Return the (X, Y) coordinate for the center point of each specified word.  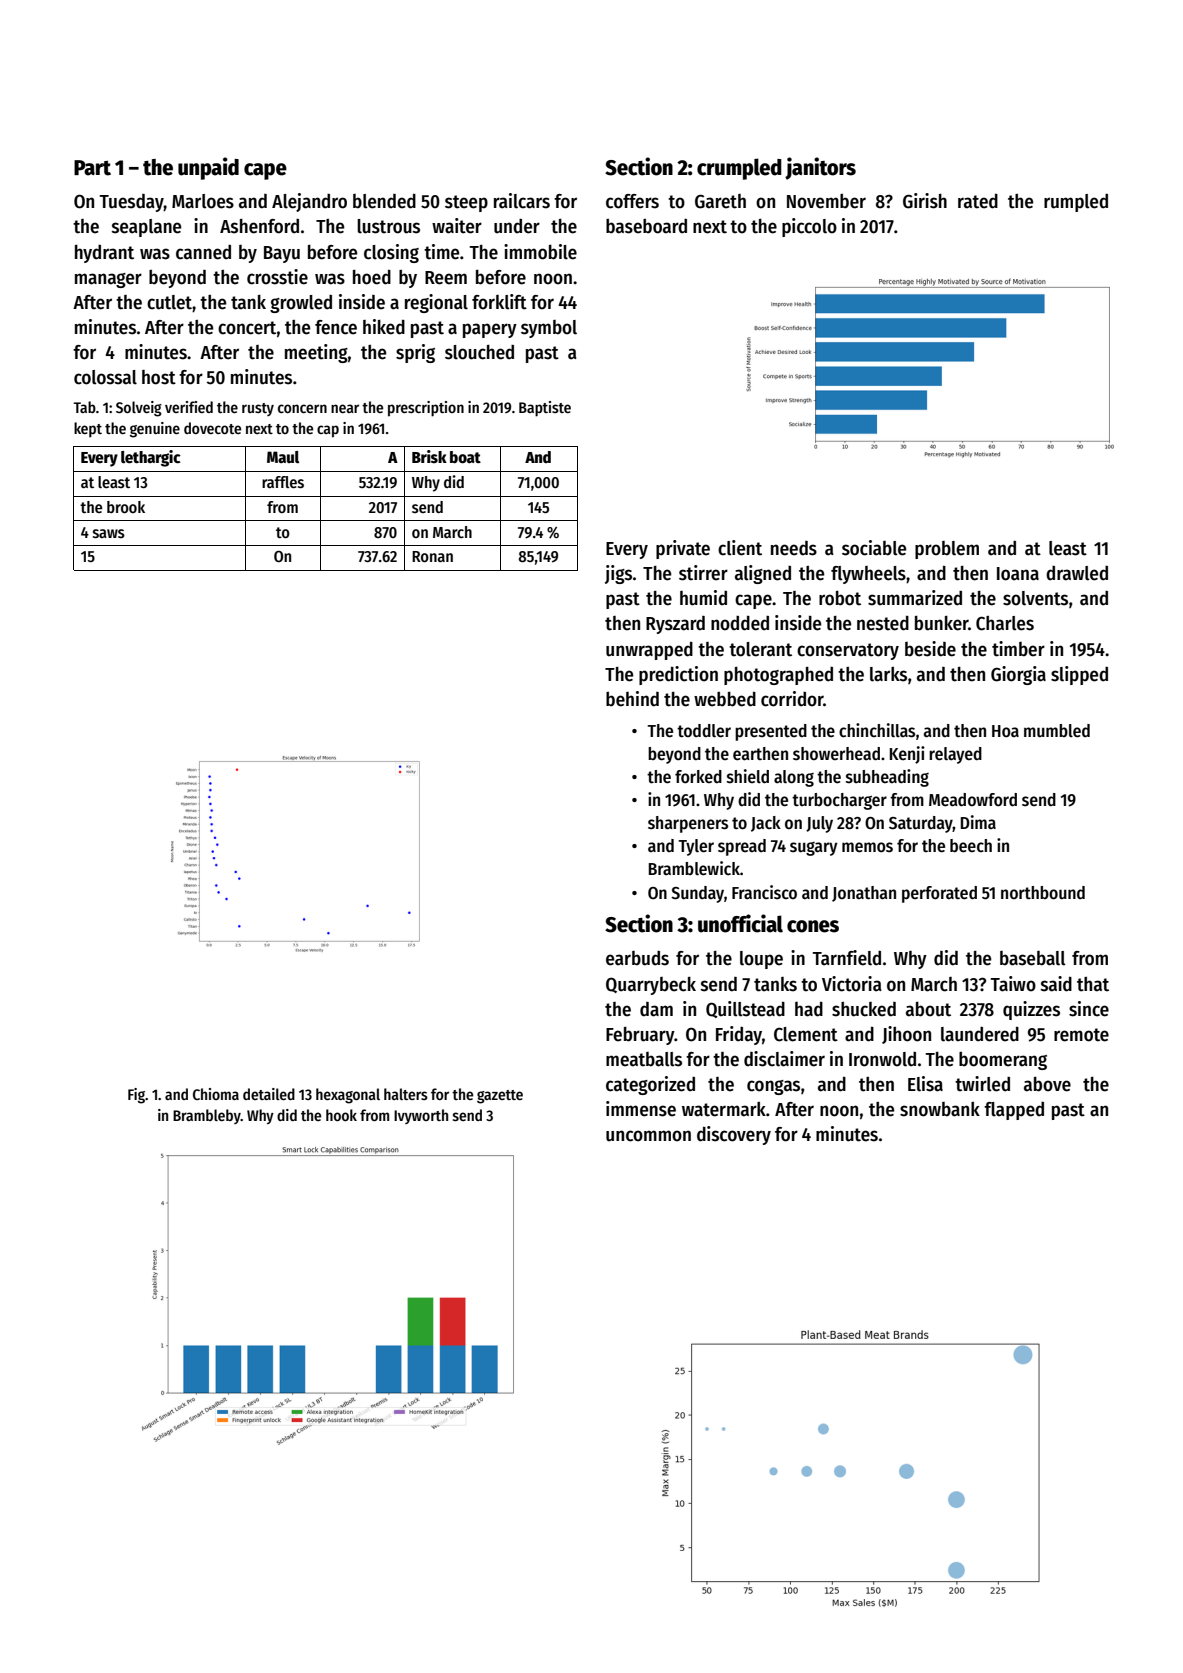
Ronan (432, 556)
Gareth (720, 201)
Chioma (216, 1094)
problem (947, 550)
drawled (1077, 573)
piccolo (809, 227)
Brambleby (207, 1116)
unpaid (208, 168)
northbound (1043, 893)
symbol (549, 329)
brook (126, 507)
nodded (740, 623)
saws (109, 534)
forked (698, 777)
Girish (925, 201)
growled (301, 304)
